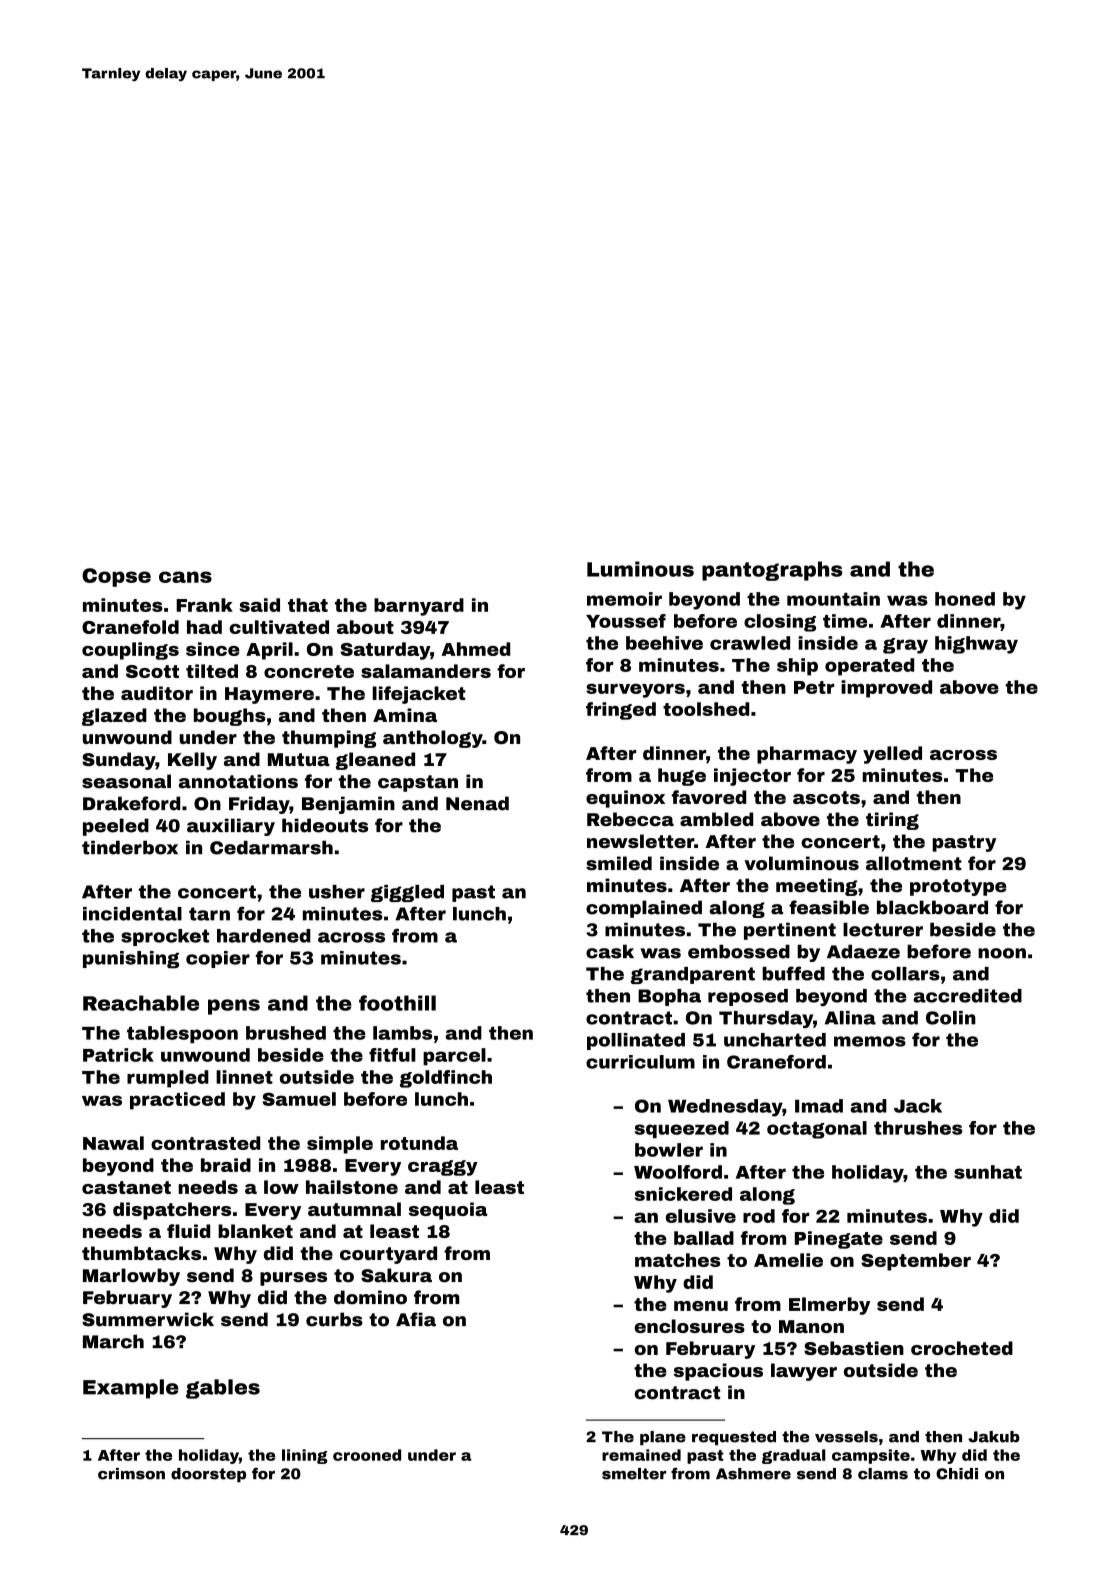 This image has width=1120, height=1591. What do you see at coordinates (634, 1474) in the image?
I see `smelter` at bounding box center [634, 1474].
